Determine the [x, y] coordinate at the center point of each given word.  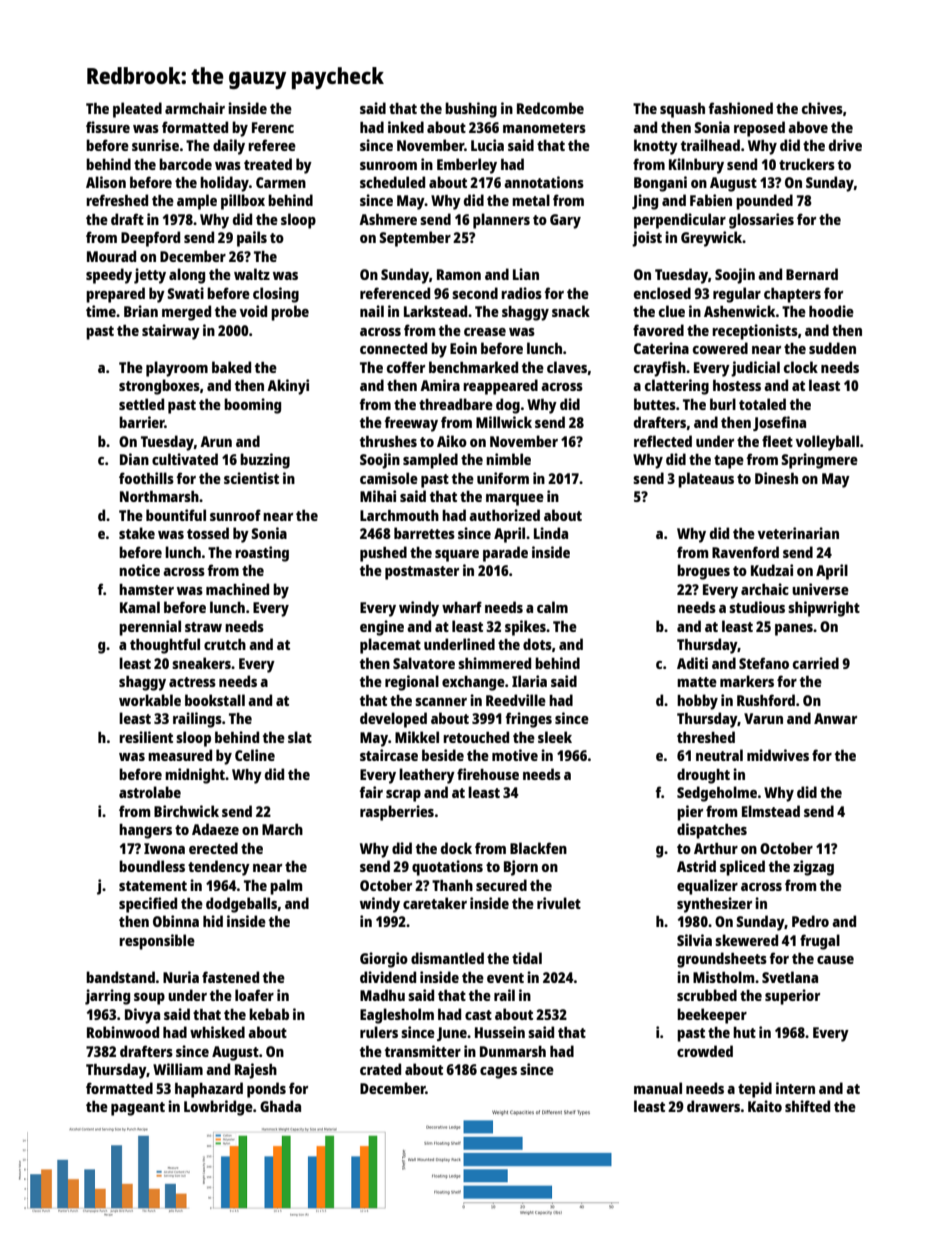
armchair [195, 108]
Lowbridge [218, 1108]
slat [300, 737]
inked [406, 127]
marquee [515, 500]
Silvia [694, 940]
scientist [251, 478]
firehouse [488, 774]
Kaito [765, 1106]
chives [822, 108]
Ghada [280, 1106]
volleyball [827, 443]
